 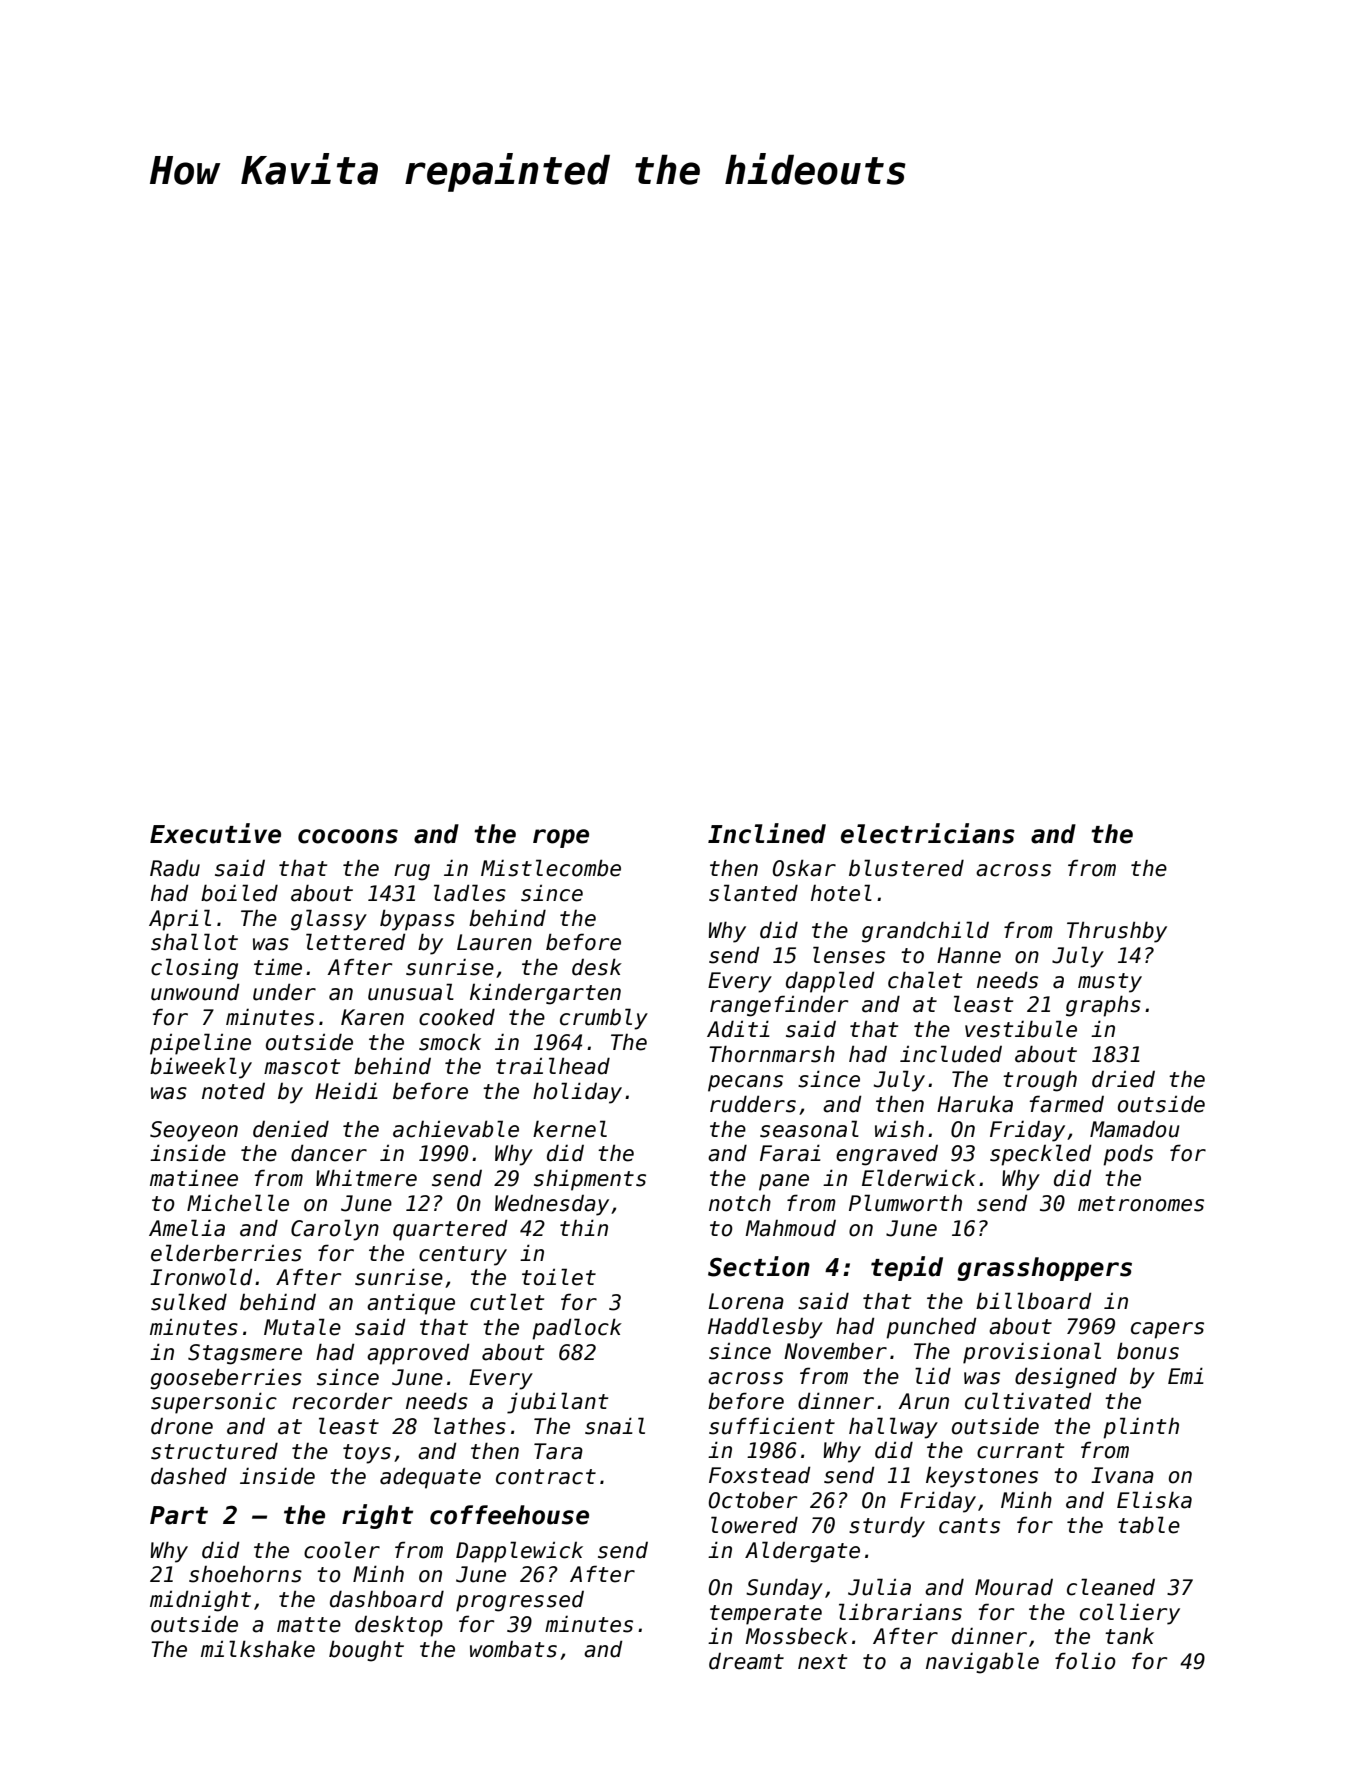 What do you see at coordinates (1167, 1330) in the document?
I see `capers` at bounding box center [1167, 1330].
